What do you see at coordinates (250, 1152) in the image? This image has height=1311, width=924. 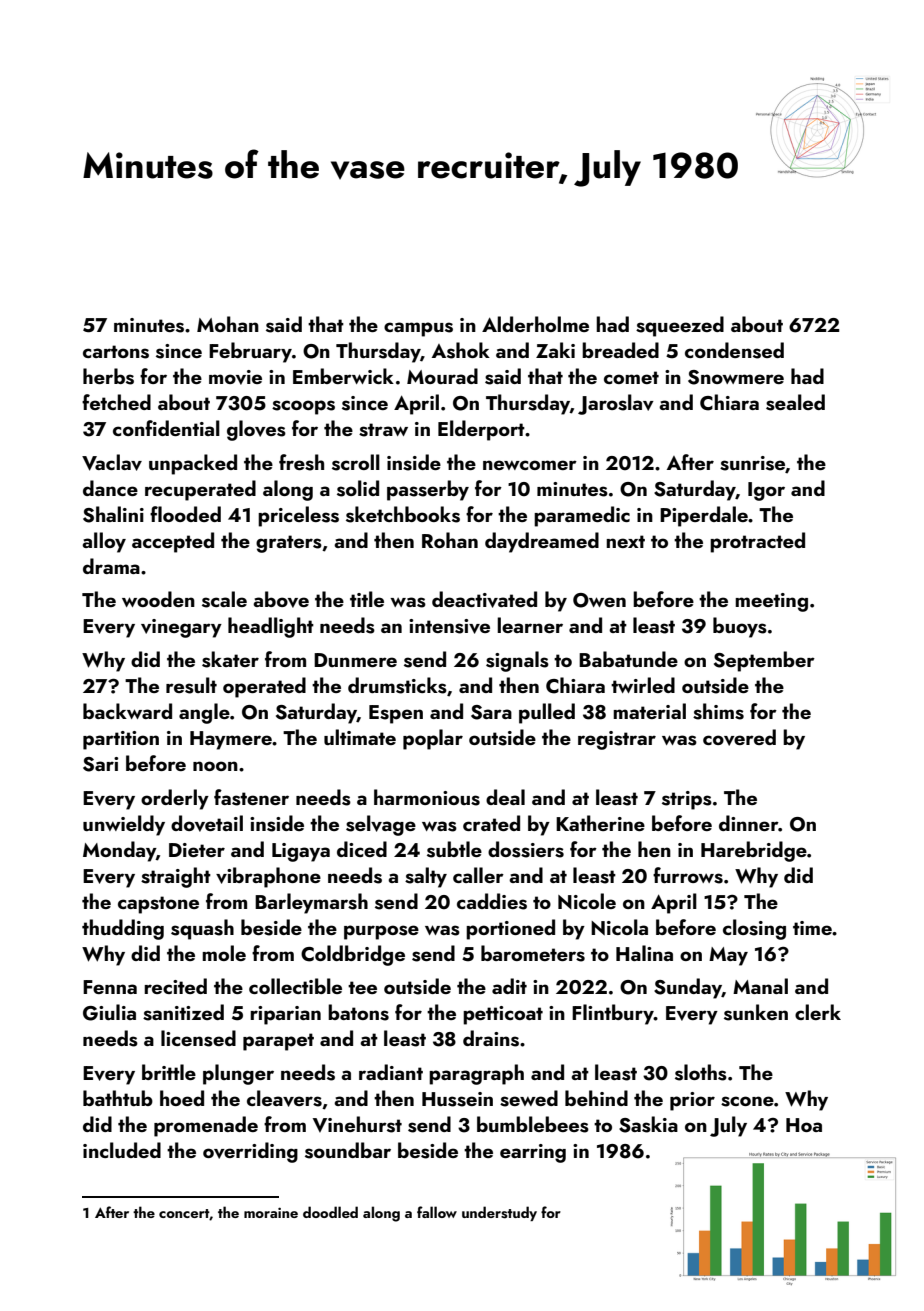 I see `overriding` at bounding box center [250, 1152].
